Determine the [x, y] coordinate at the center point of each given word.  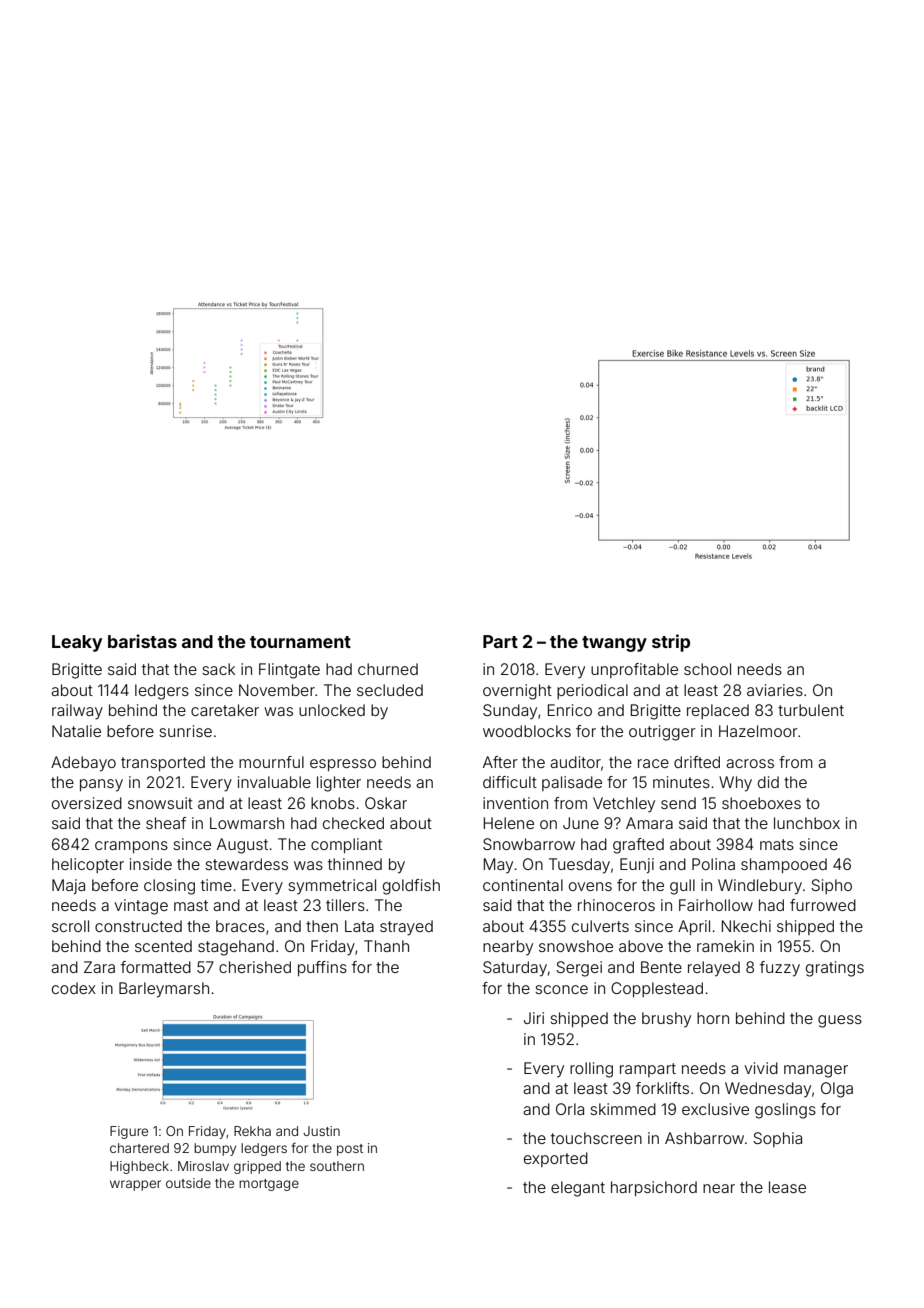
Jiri [534, 1018]
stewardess [246, 864]
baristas [142, 641]
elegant [578, 1189]
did [768, 782]
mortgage [269, 1185]
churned [388, 669]
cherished [255, 967]
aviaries [775, 690]
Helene [509, 823]
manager [816, 1071]
